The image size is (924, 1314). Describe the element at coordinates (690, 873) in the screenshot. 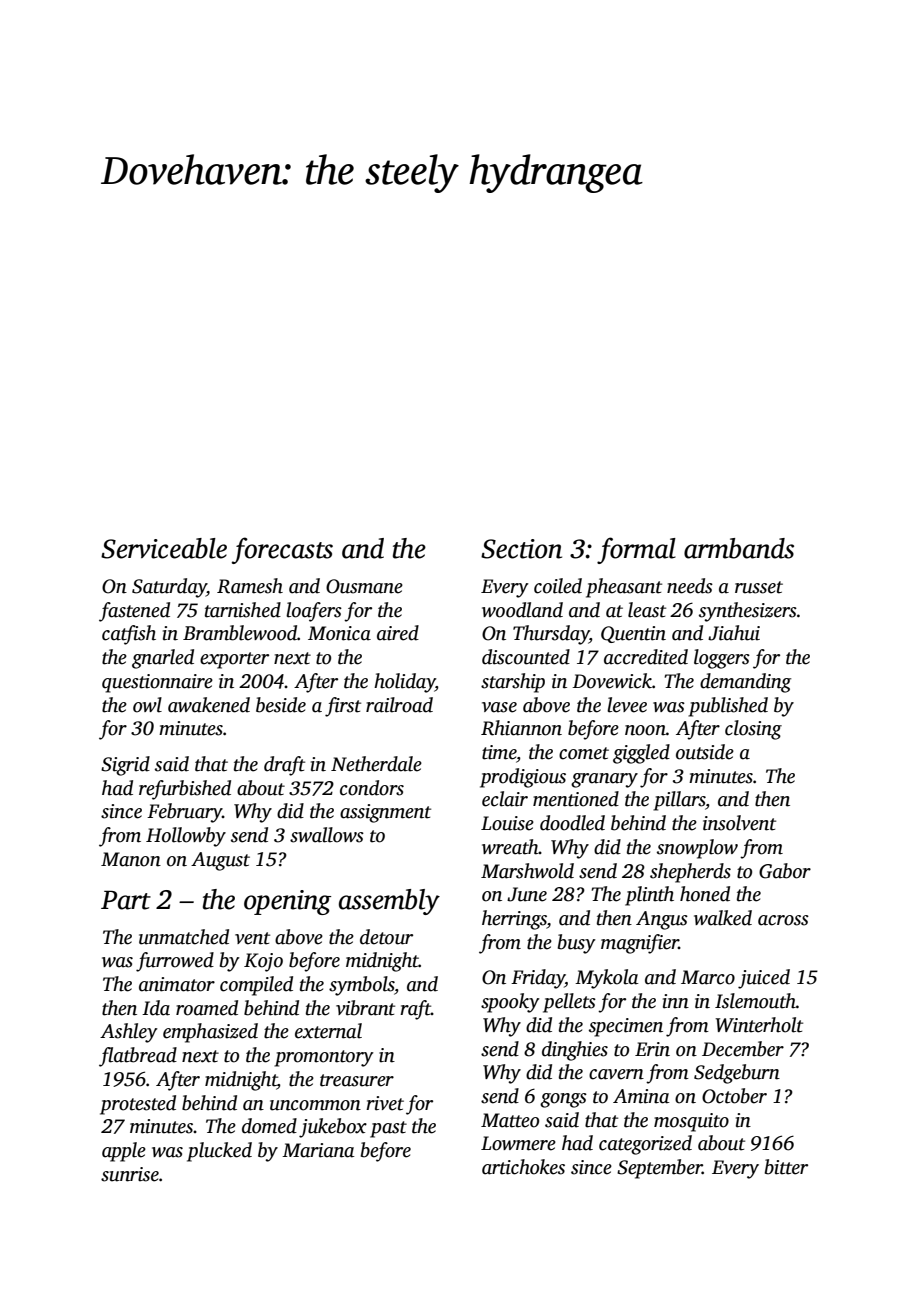

I see `shepherds` at that location.
